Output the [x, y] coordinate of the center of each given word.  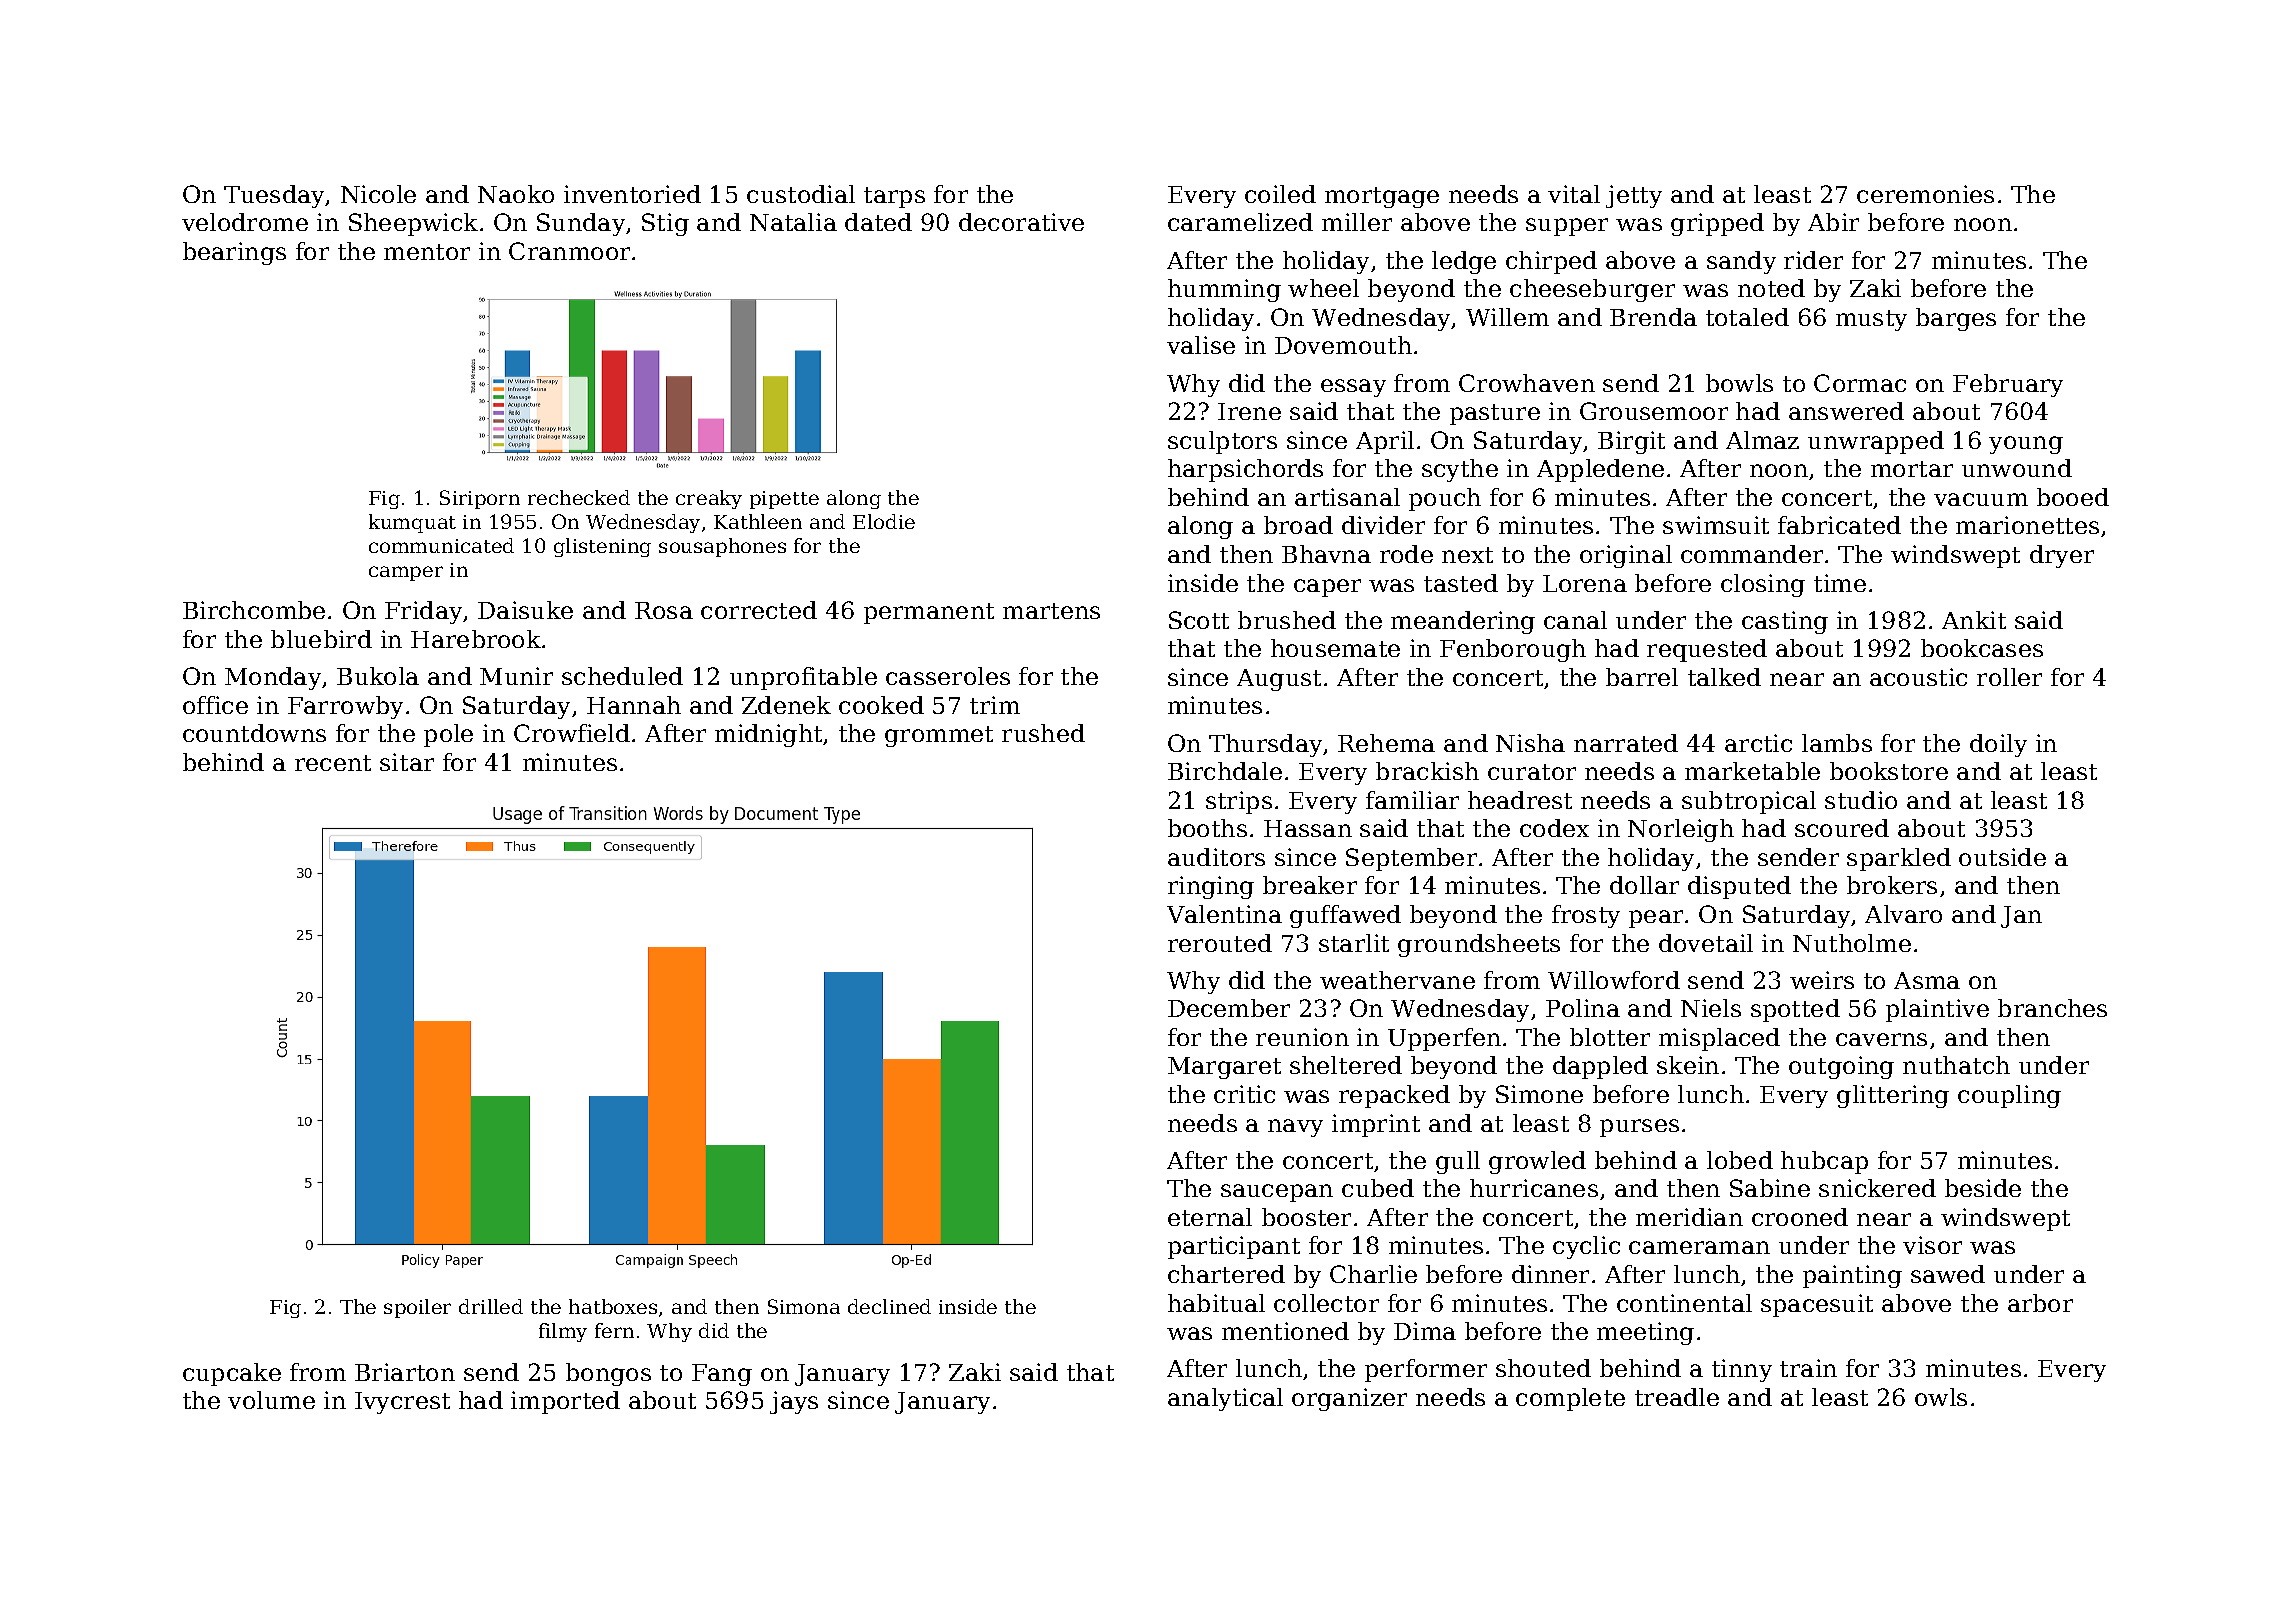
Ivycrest [402, 1403]
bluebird [321, 639]
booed [2073, 497]
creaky [709, 499]
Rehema [1386, 743]
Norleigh [1681, 830]
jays [794, 1402]
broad [1298, 525]
